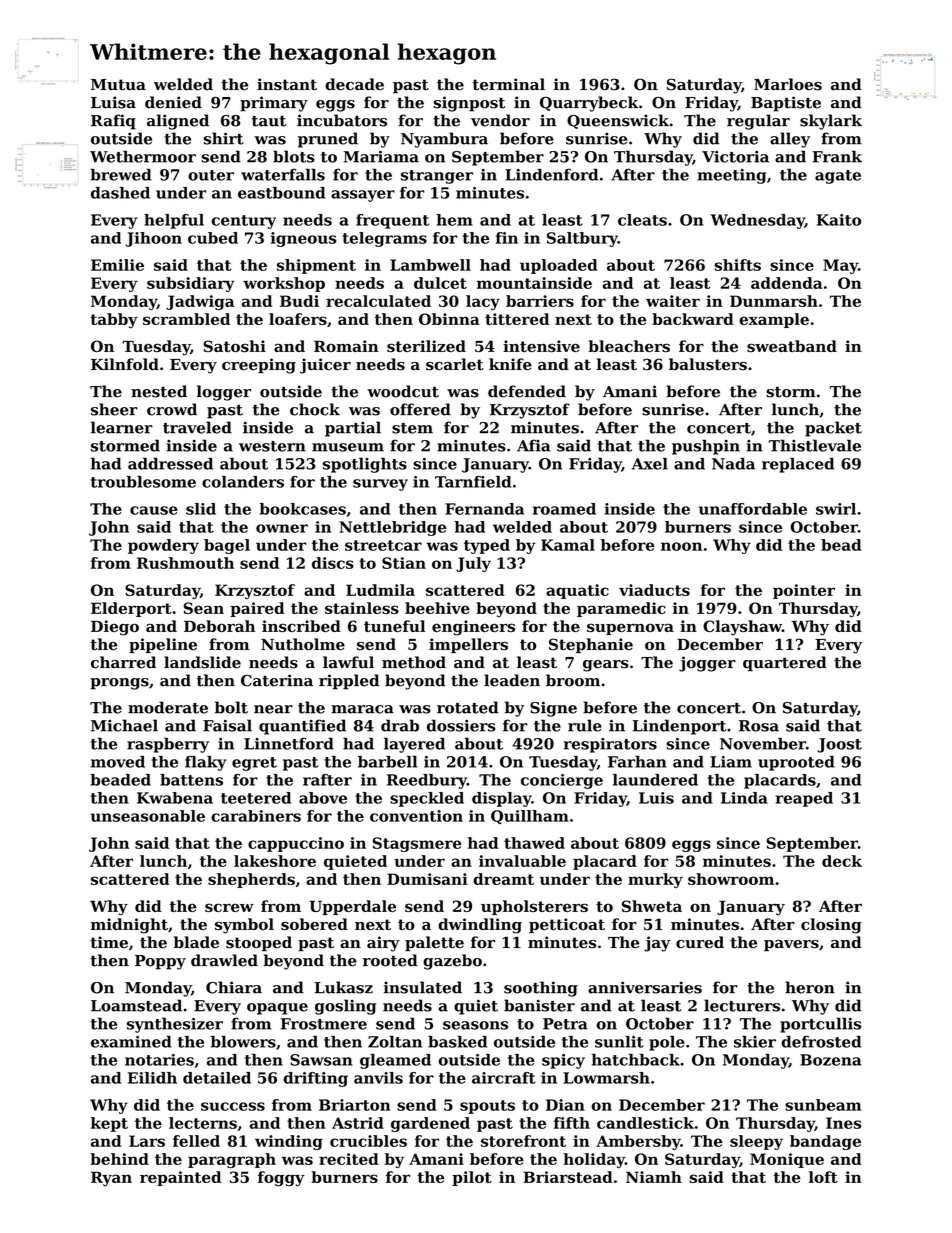 Image resolution: width=952 pixels, height=1233 pixels. Describe the element at coordinates (564, 509) in the screenshot. I see `roamed` at that location.
